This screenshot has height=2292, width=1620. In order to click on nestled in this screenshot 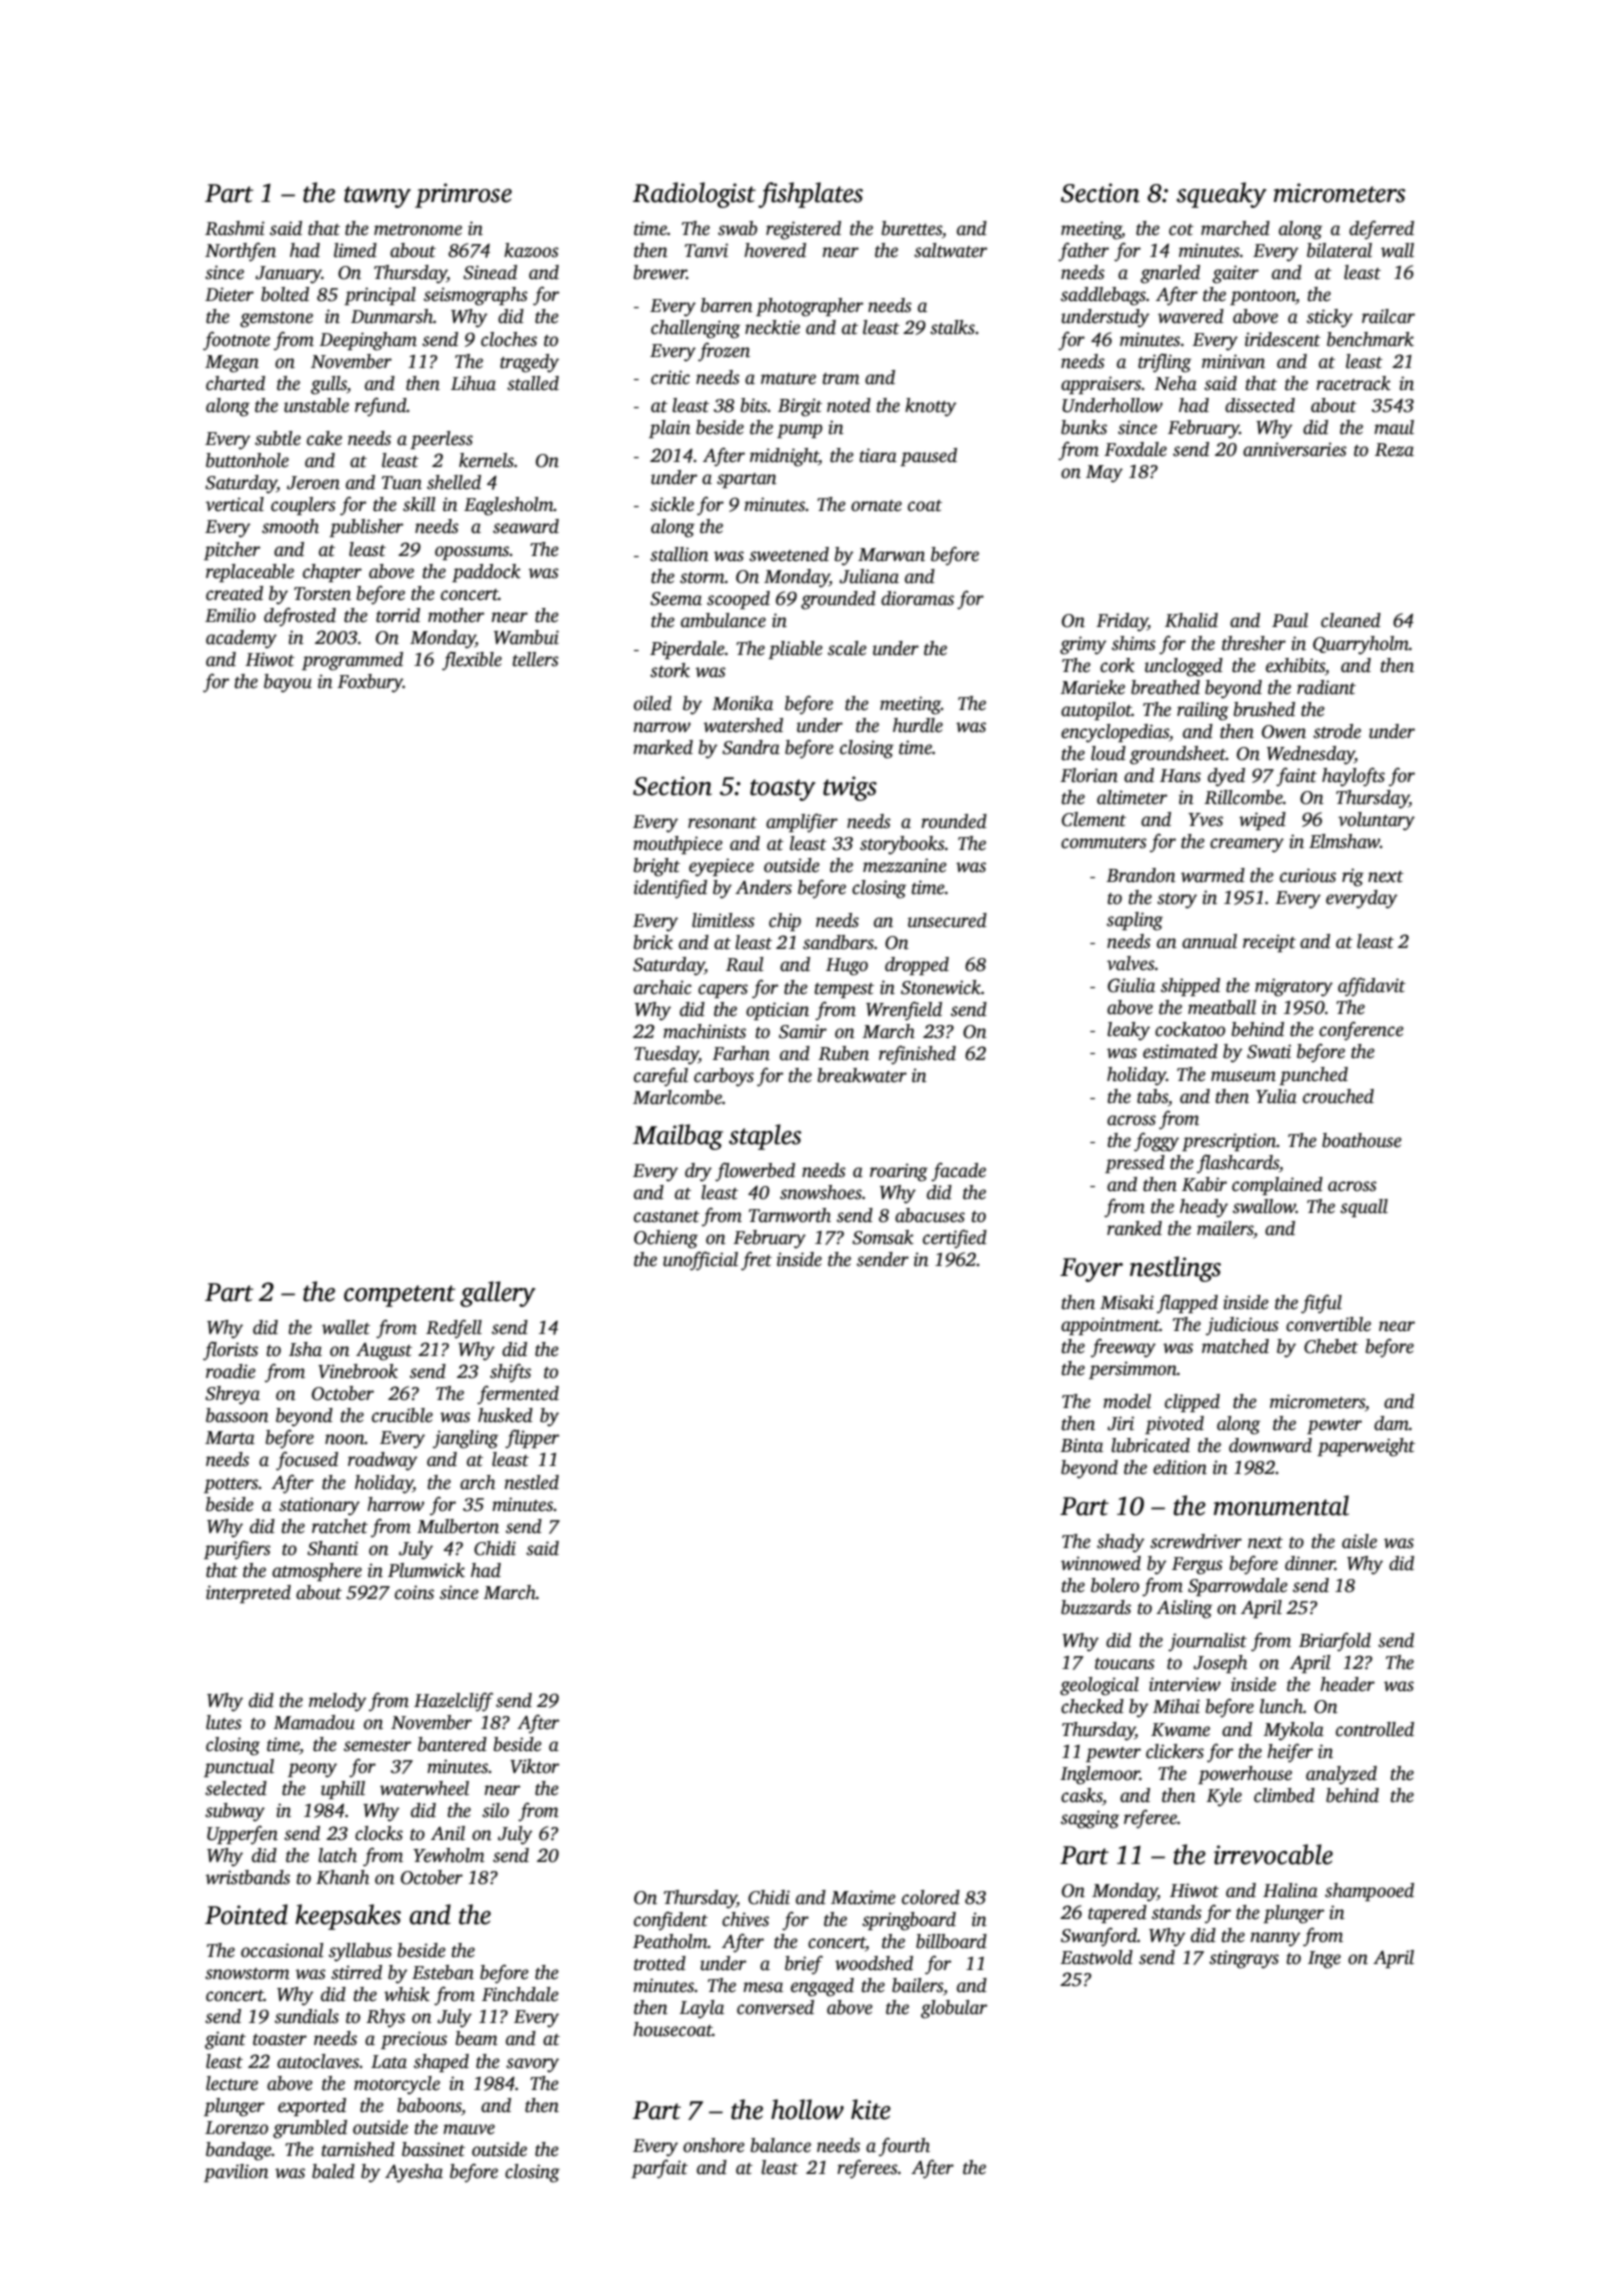, I will do `click(532, 1482)`.
